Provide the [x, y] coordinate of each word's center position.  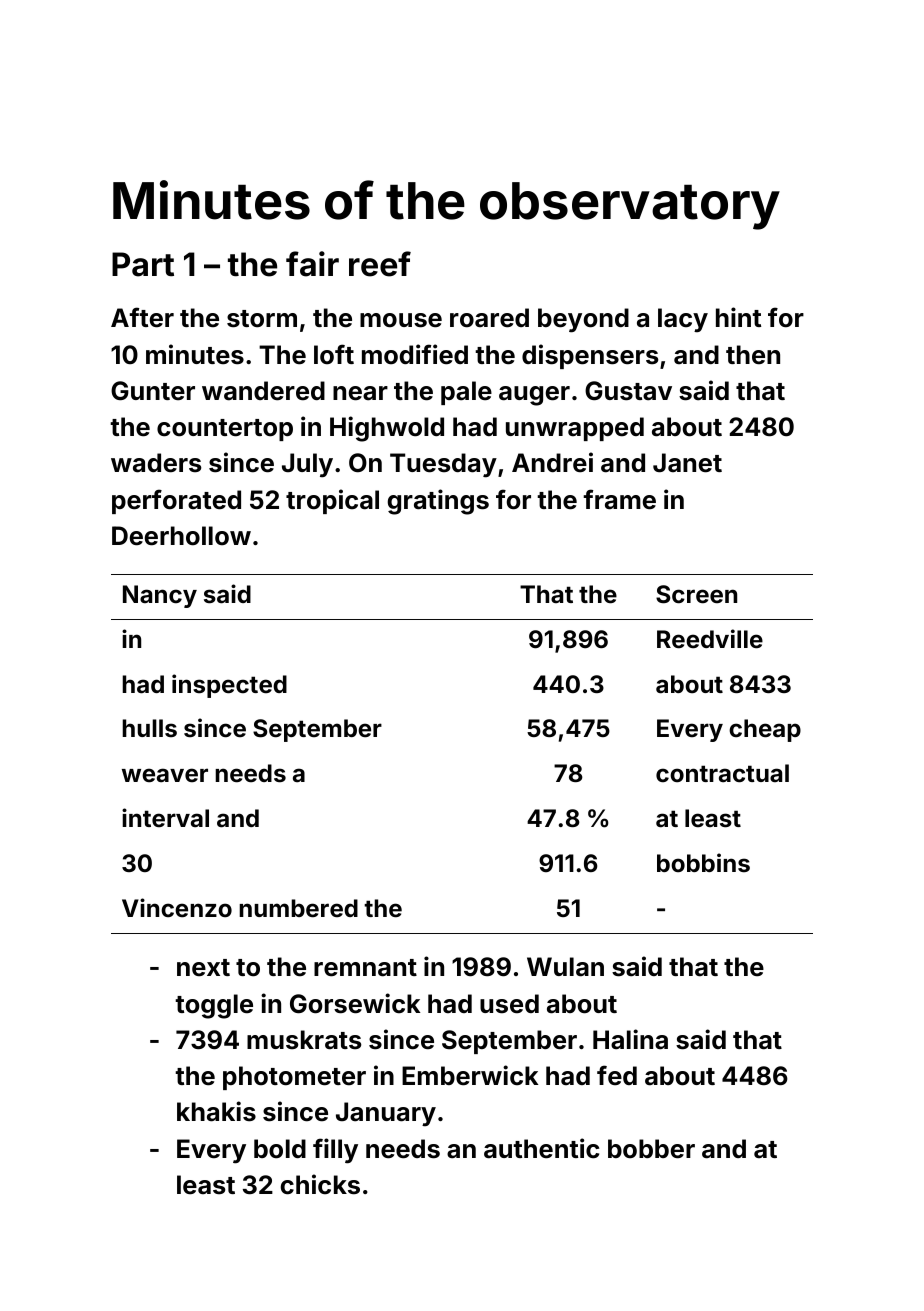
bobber [651, 1149]
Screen [696, 594]
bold [280, 1149]
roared [489, 318]
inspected [229, 686]
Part [143, 264]
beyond [583, 320]
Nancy [160, 596]
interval [165, 818]
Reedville [710, 639]
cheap [765, 730]
